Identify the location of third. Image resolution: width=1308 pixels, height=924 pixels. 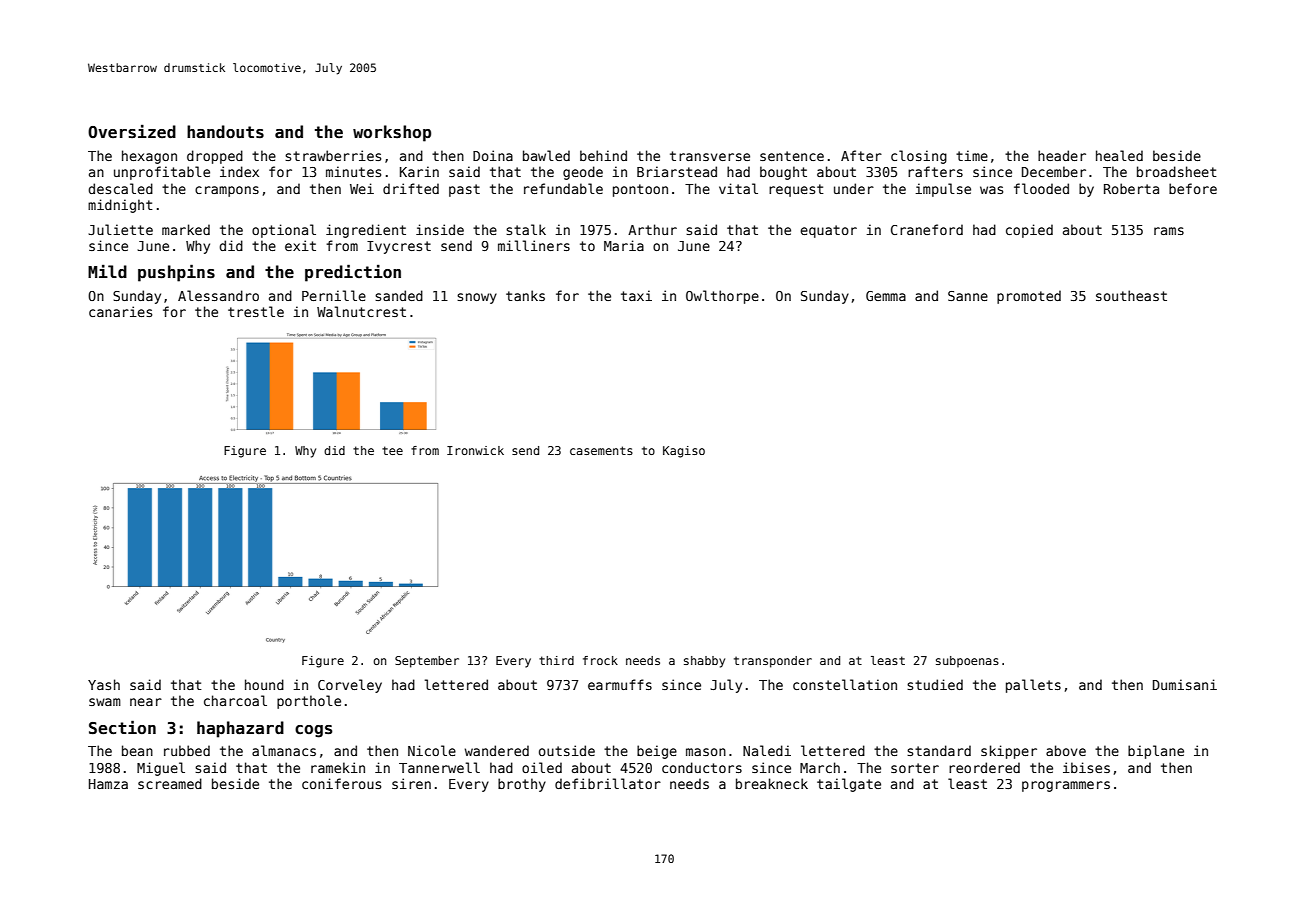
(556, 660).
